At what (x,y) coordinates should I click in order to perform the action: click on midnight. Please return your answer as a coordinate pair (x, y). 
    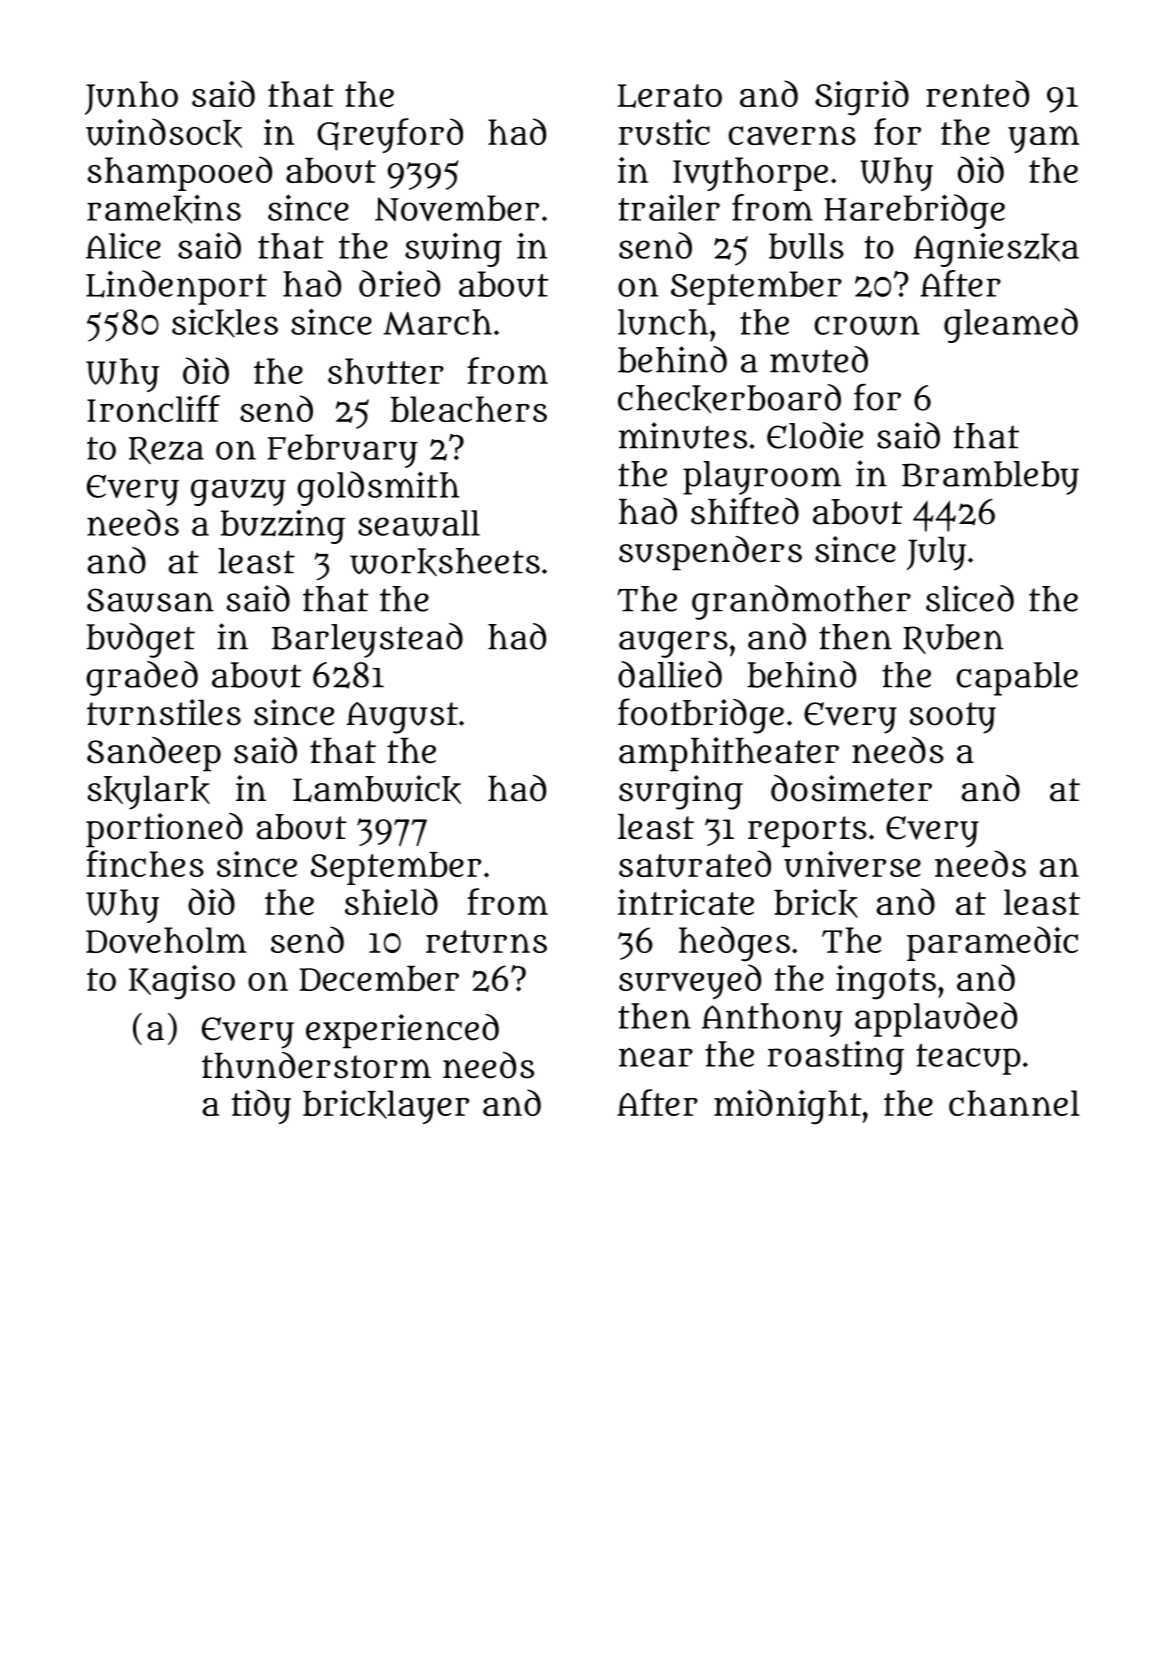
    Looking at the image, I should click on (787, 1107).
